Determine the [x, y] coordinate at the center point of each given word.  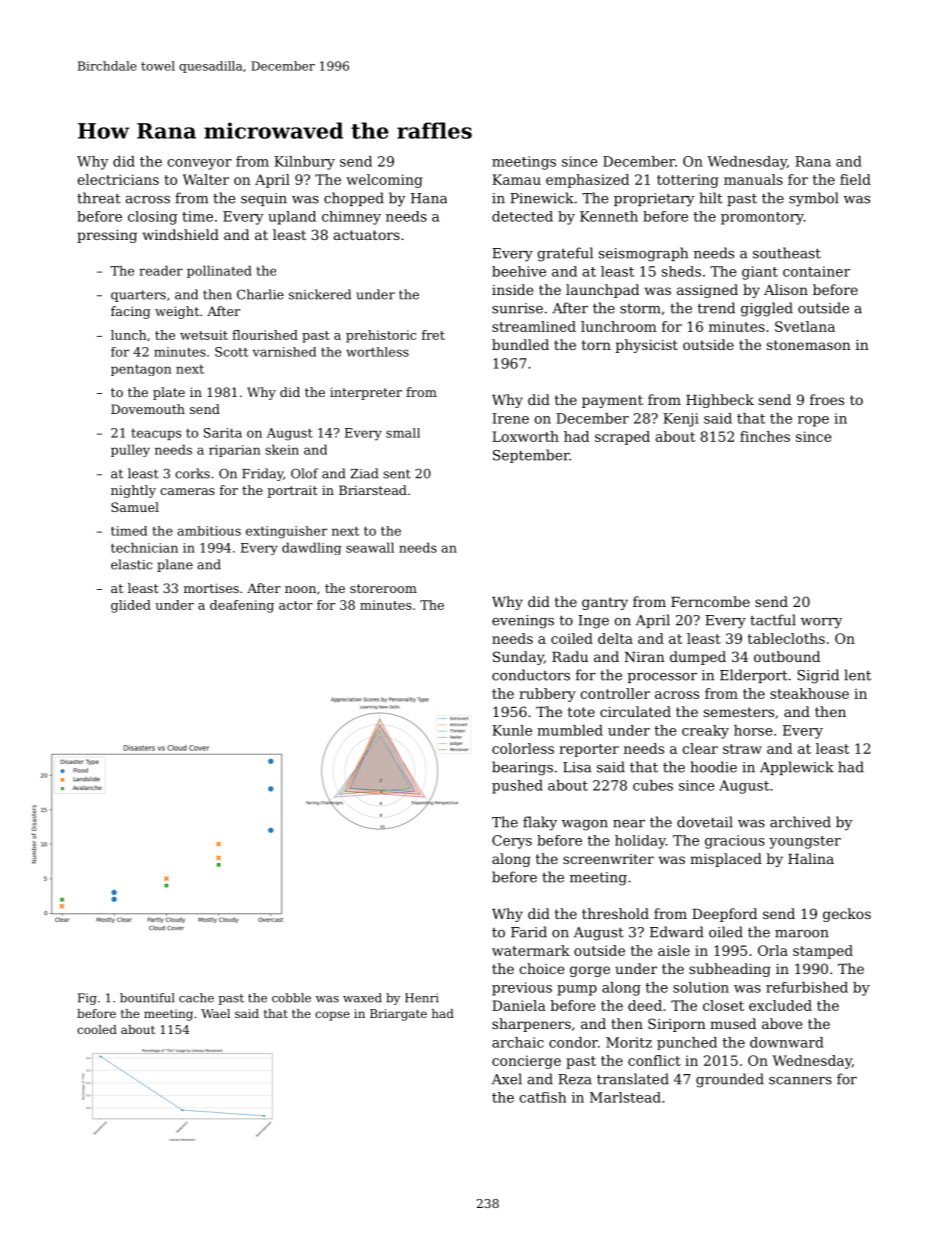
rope [813, 421]
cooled [97, 1029]
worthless [377, 352]
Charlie [260, 294]
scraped [622, 438]
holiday [640, 842]
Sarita [223, 433]
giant [760, 273]
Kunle [512, 730]
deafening [242, 606]
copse [332, 1016]
